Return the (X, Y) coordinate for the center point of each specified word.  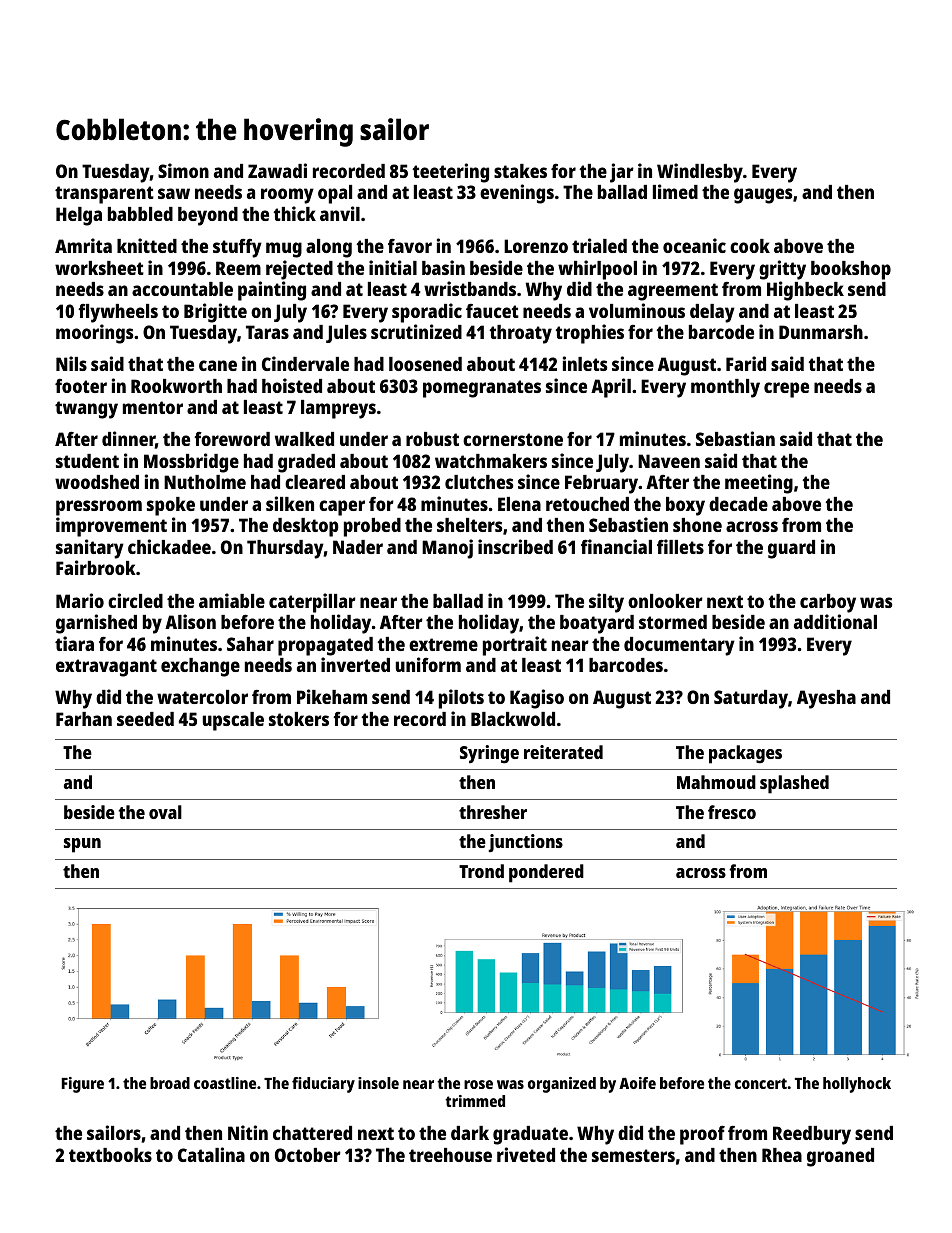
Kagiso (537, 699)
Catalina (211, 1154)
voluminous (637, 310)
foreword (232, 439)
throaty (520, 334)
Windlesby (700, 173)
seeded (145, 719)
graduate (530, 1135)
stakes (520, 171)
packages (745, 754)
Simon (183, 170)
